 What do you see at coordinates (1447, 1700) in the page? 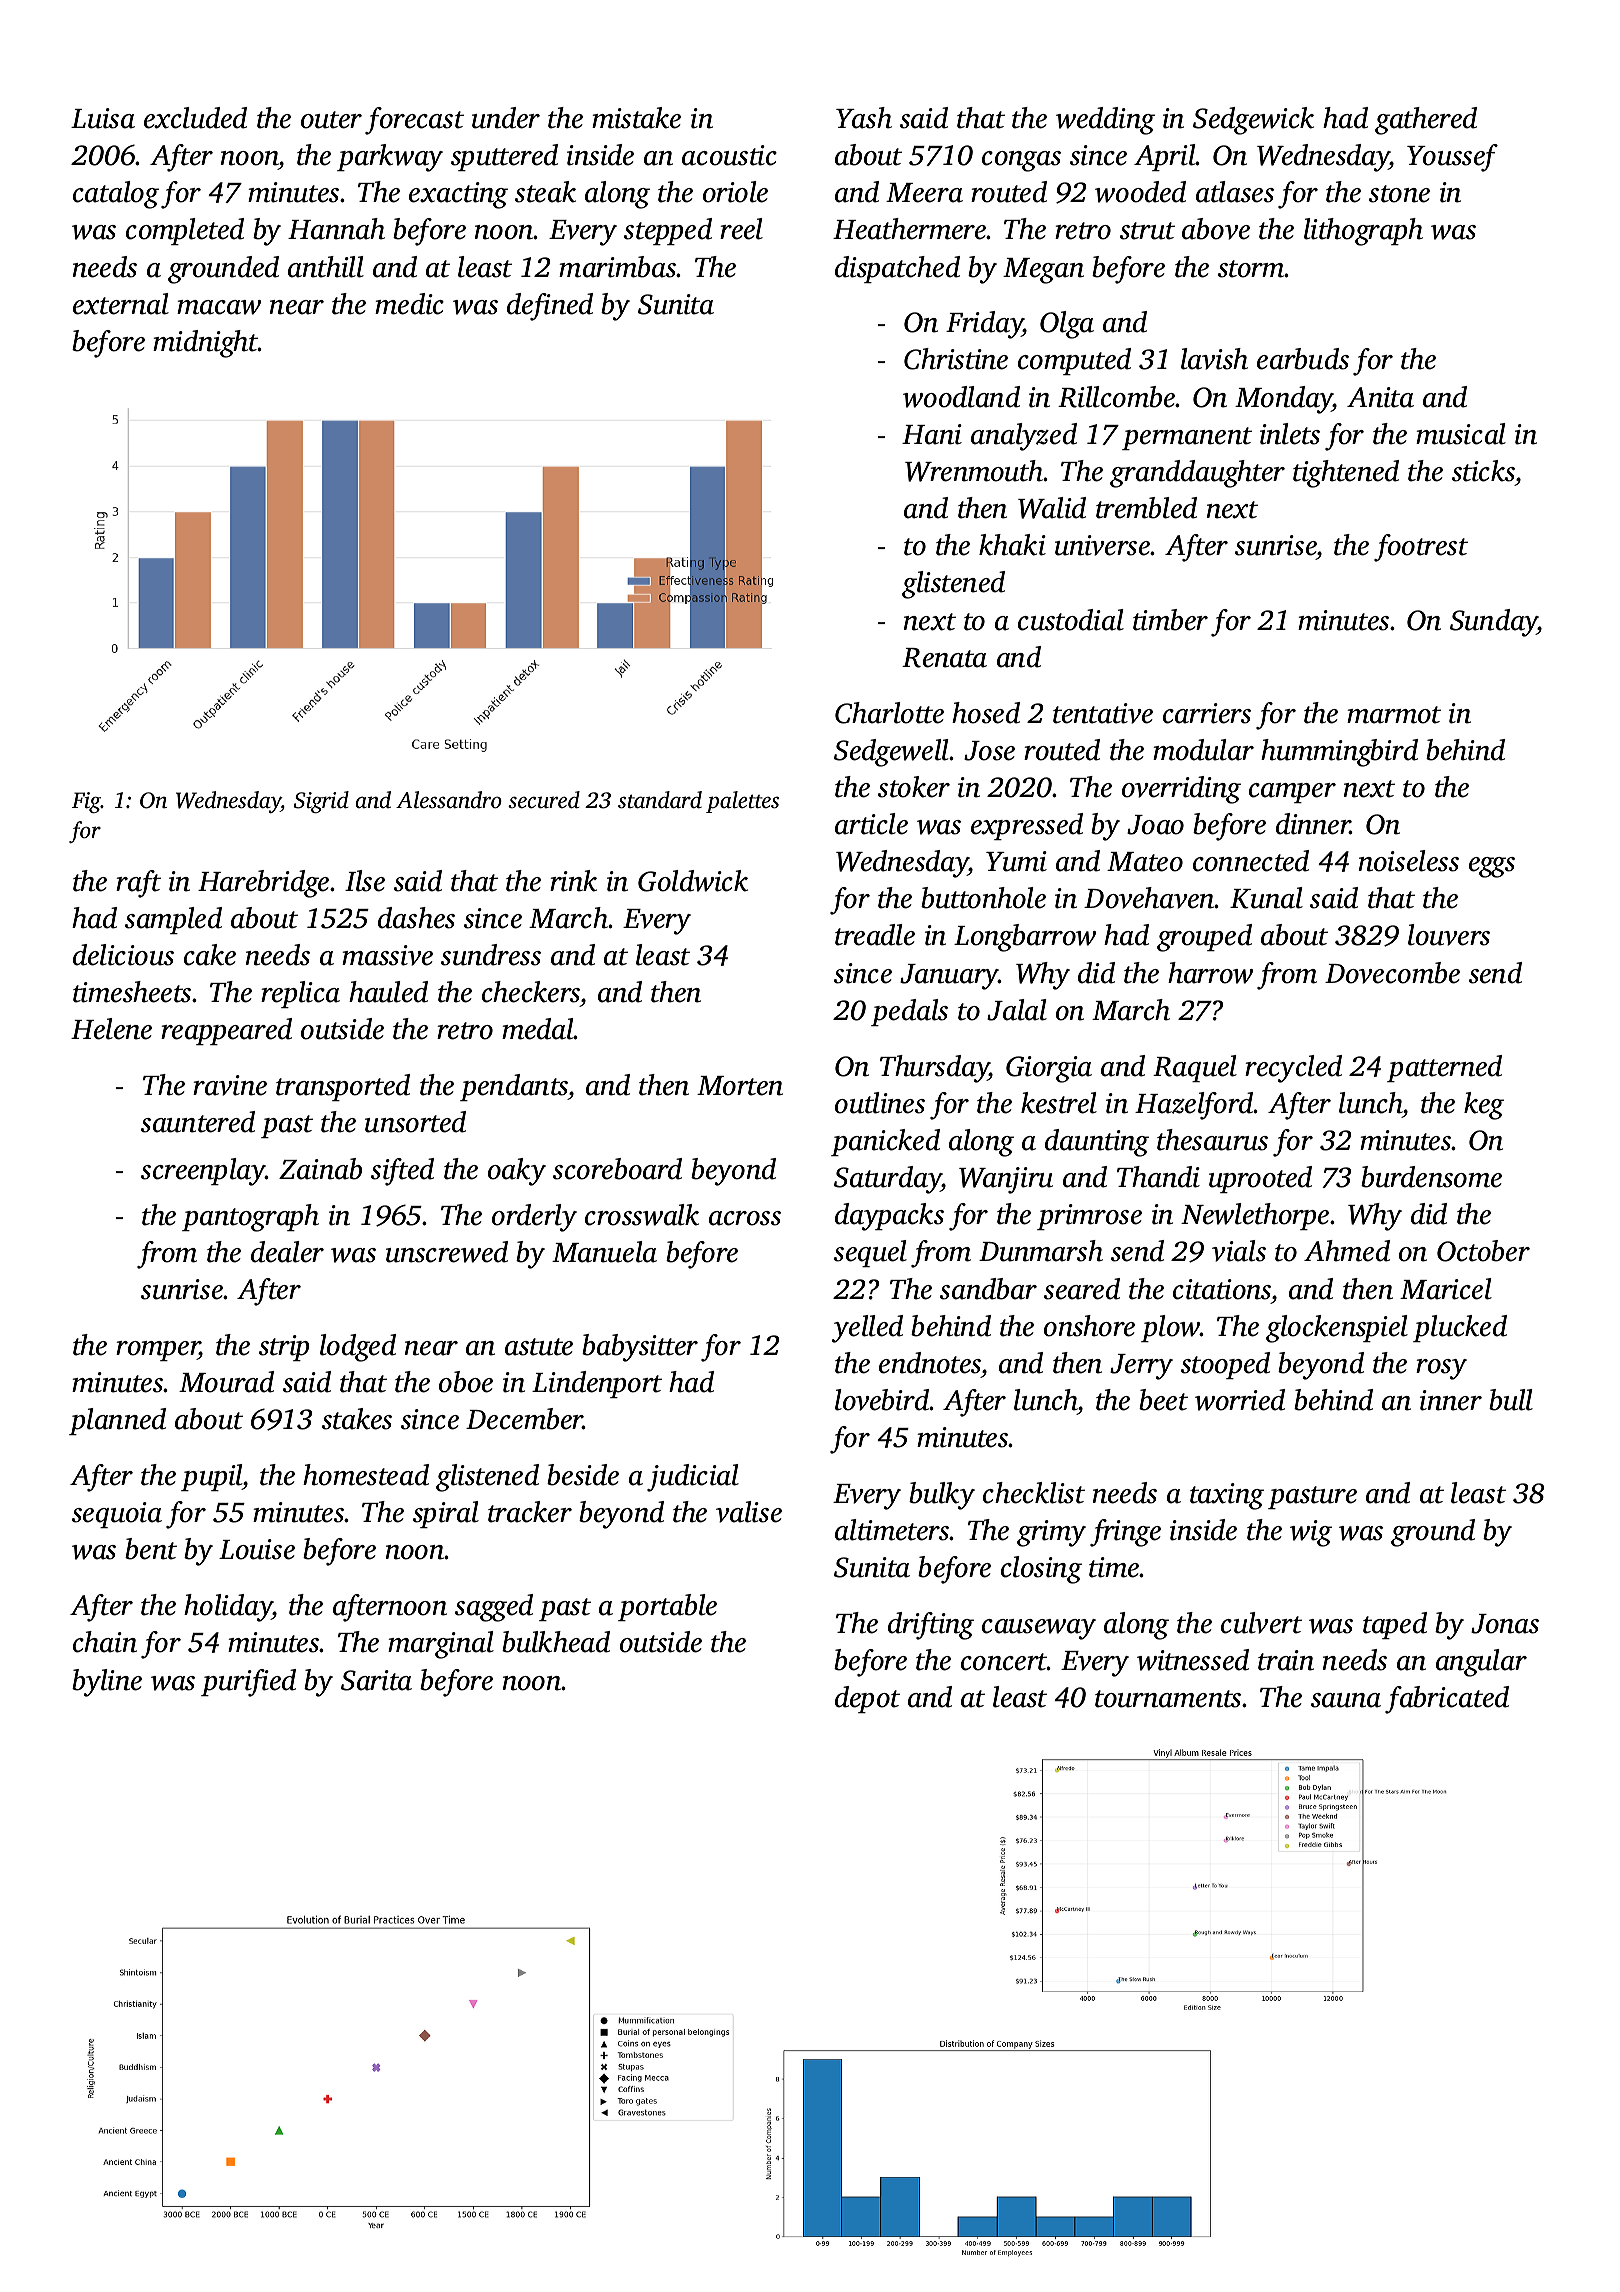
I see `fabricated` at bounding box center [1447, 1700].
